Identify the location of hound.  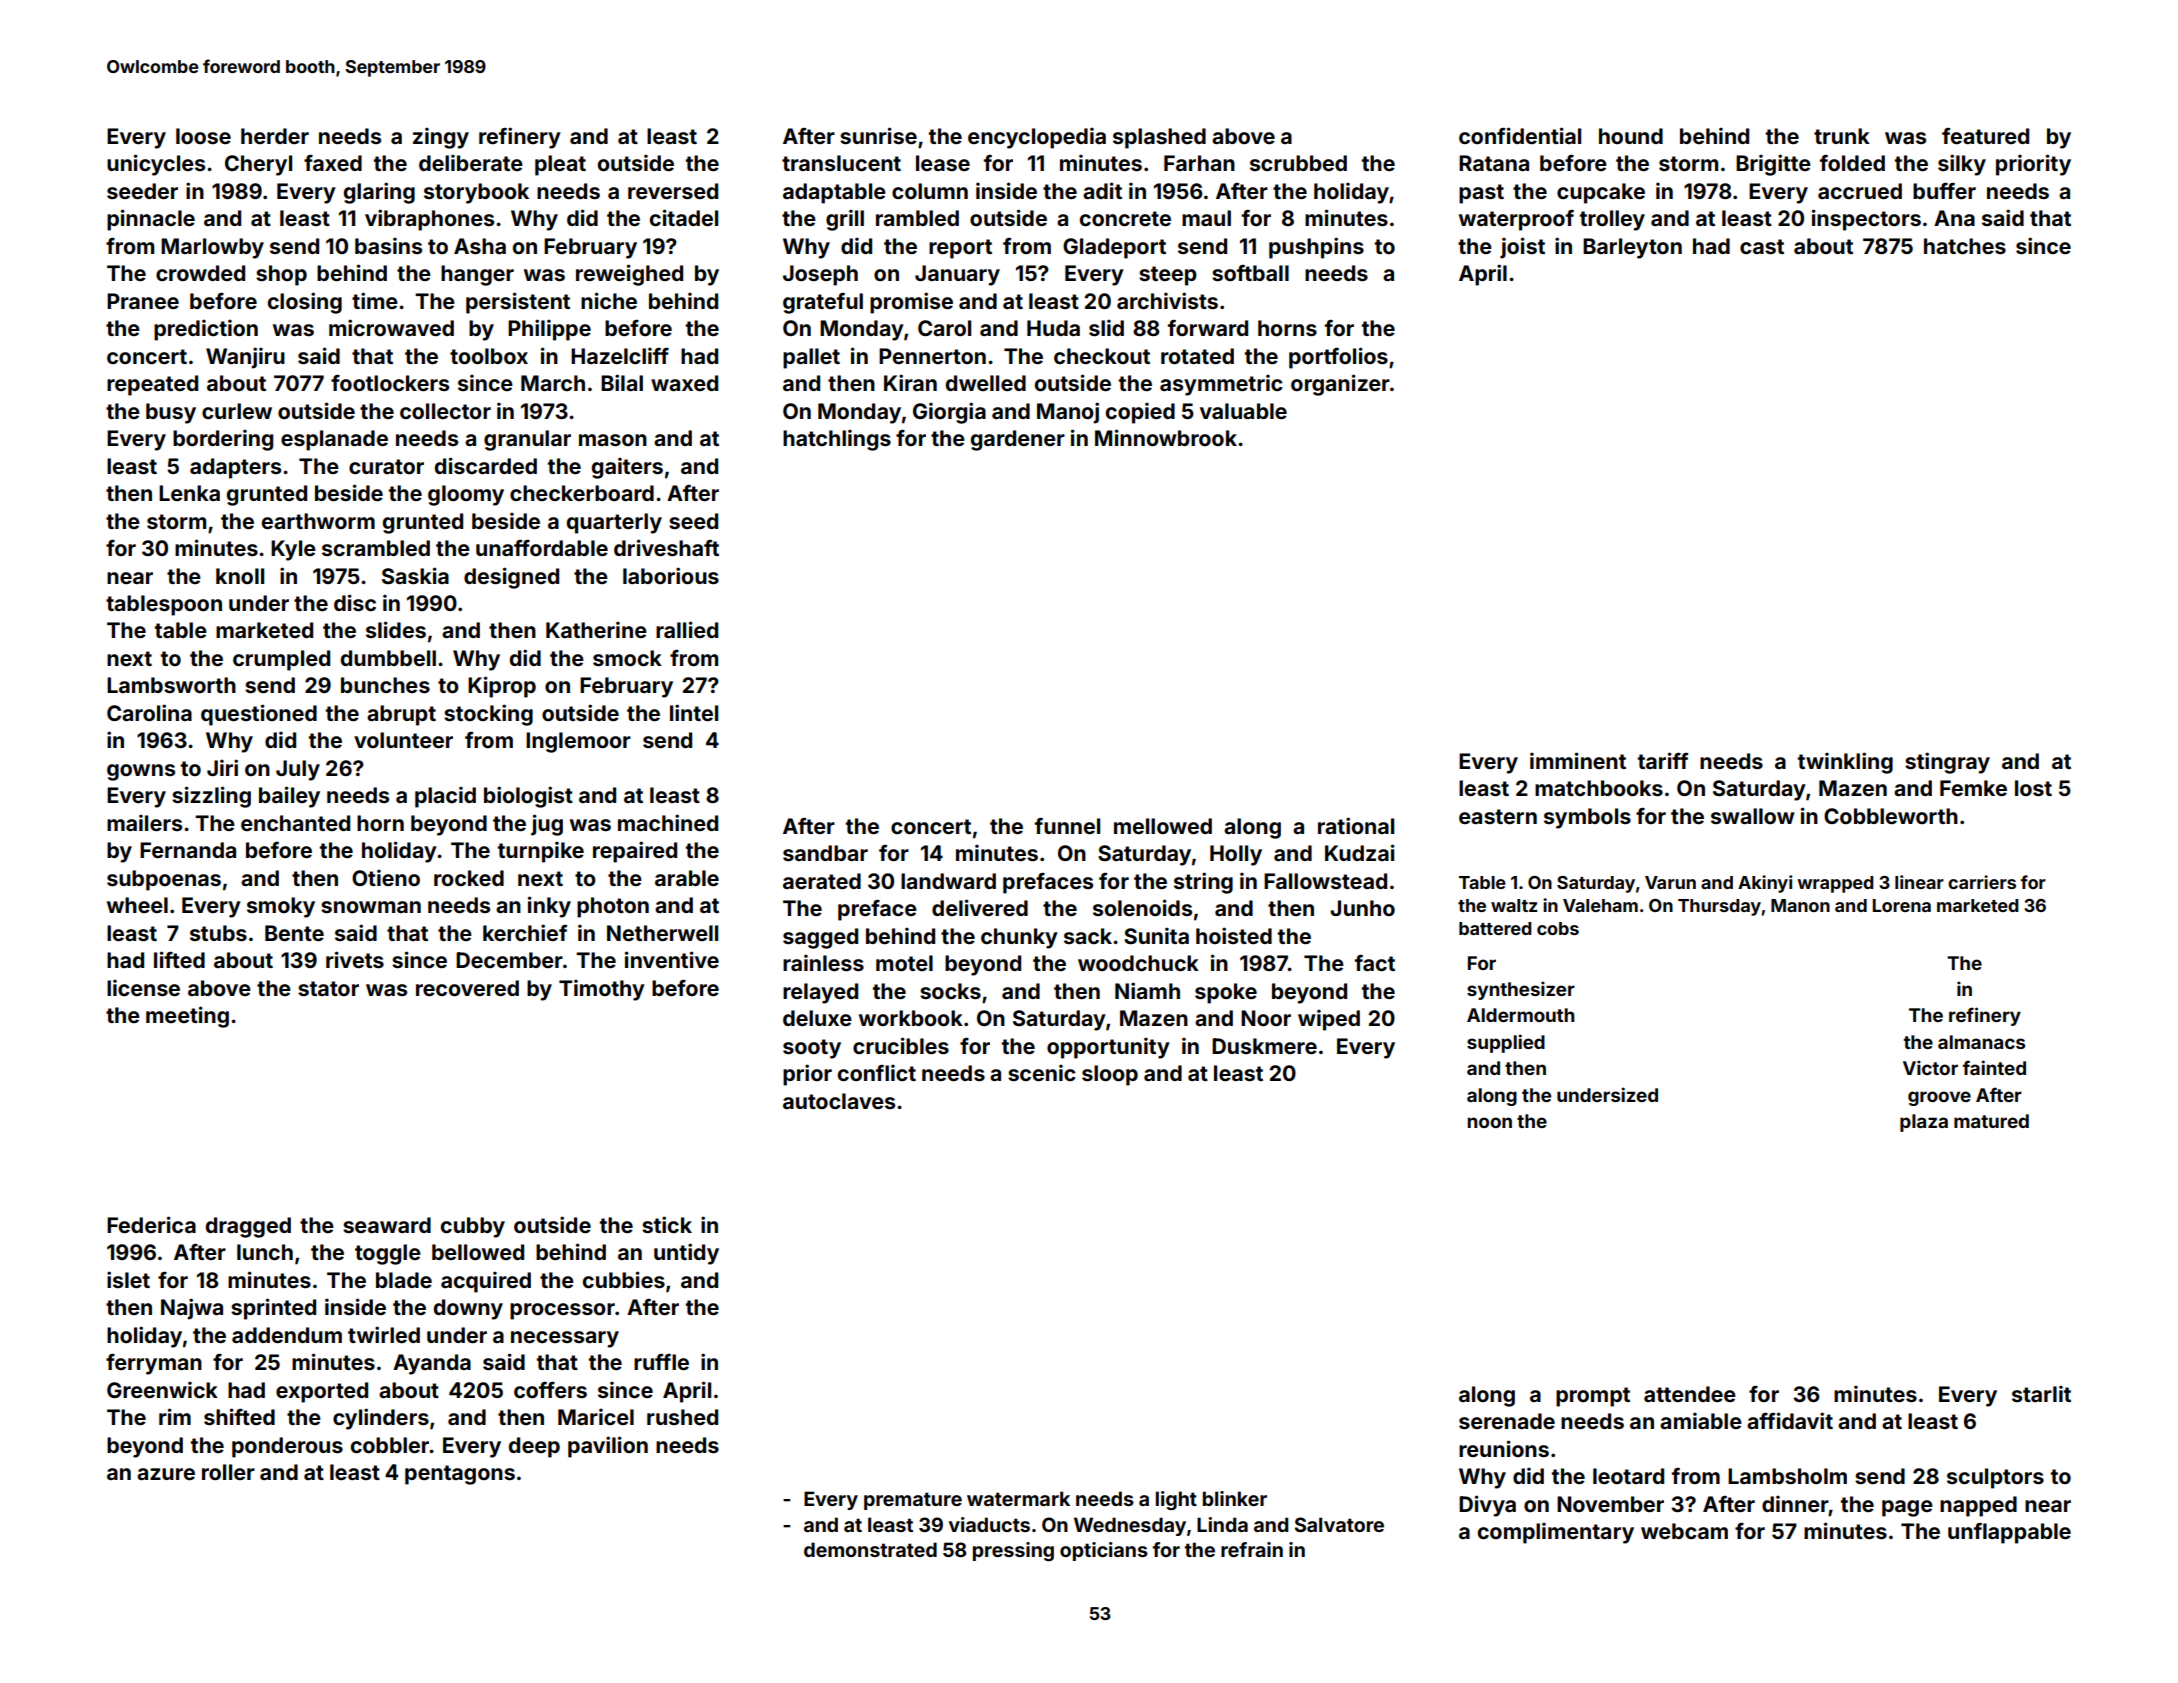
(1631, 136).
